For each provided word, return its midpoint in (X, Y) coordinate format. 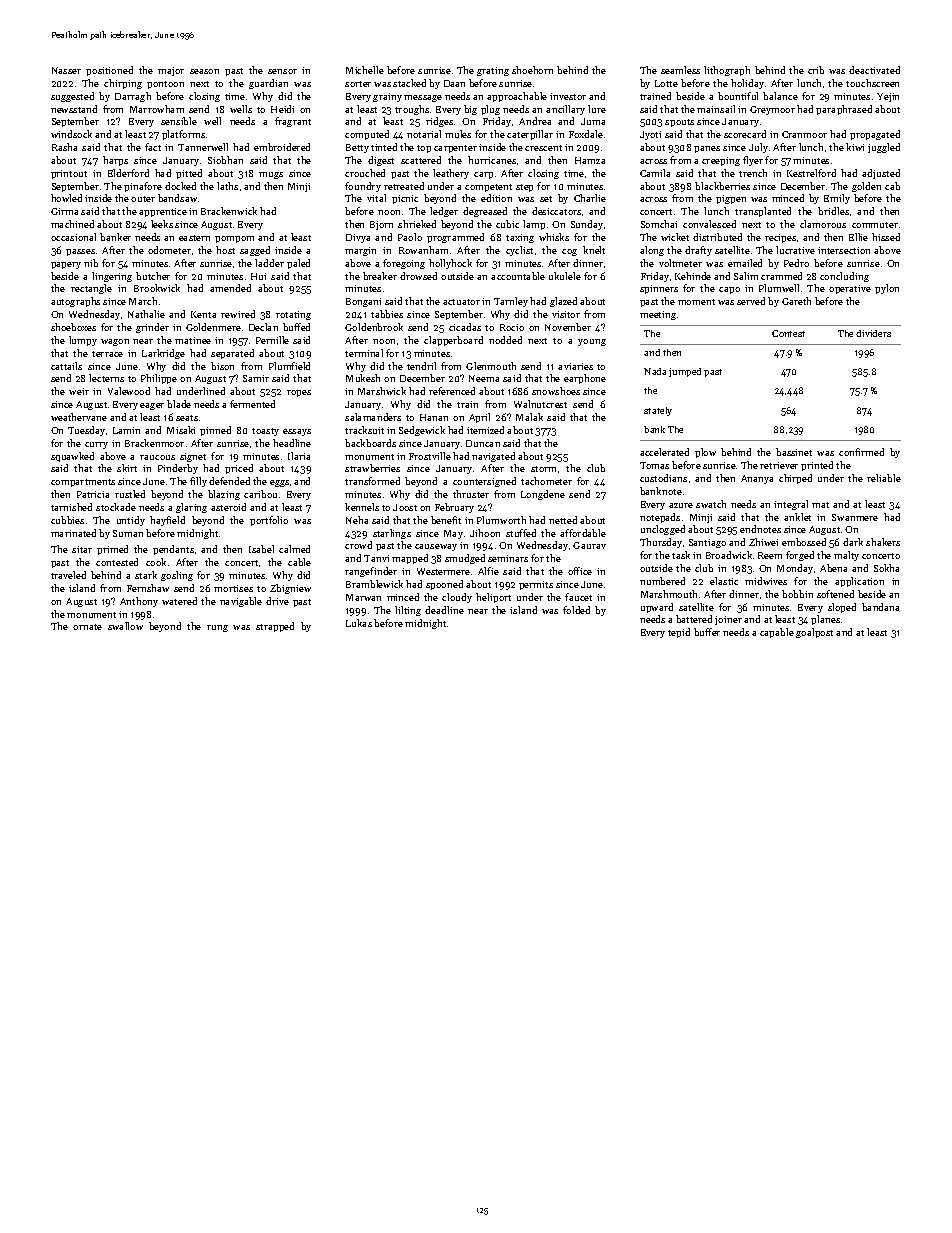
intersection (844, 250)
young (592, 342)
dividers (873, 333)
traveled (68, 575)
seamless (680, 70)
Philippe (159, 379)
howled (66, 198)
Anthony (139, 602)
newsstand (74, 109)
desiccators (556, 211)
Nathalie (146, 314)
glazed (563, 302)
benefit (446, 520)
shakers (883, 542)
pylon (887, 289)
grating (493, 71)
